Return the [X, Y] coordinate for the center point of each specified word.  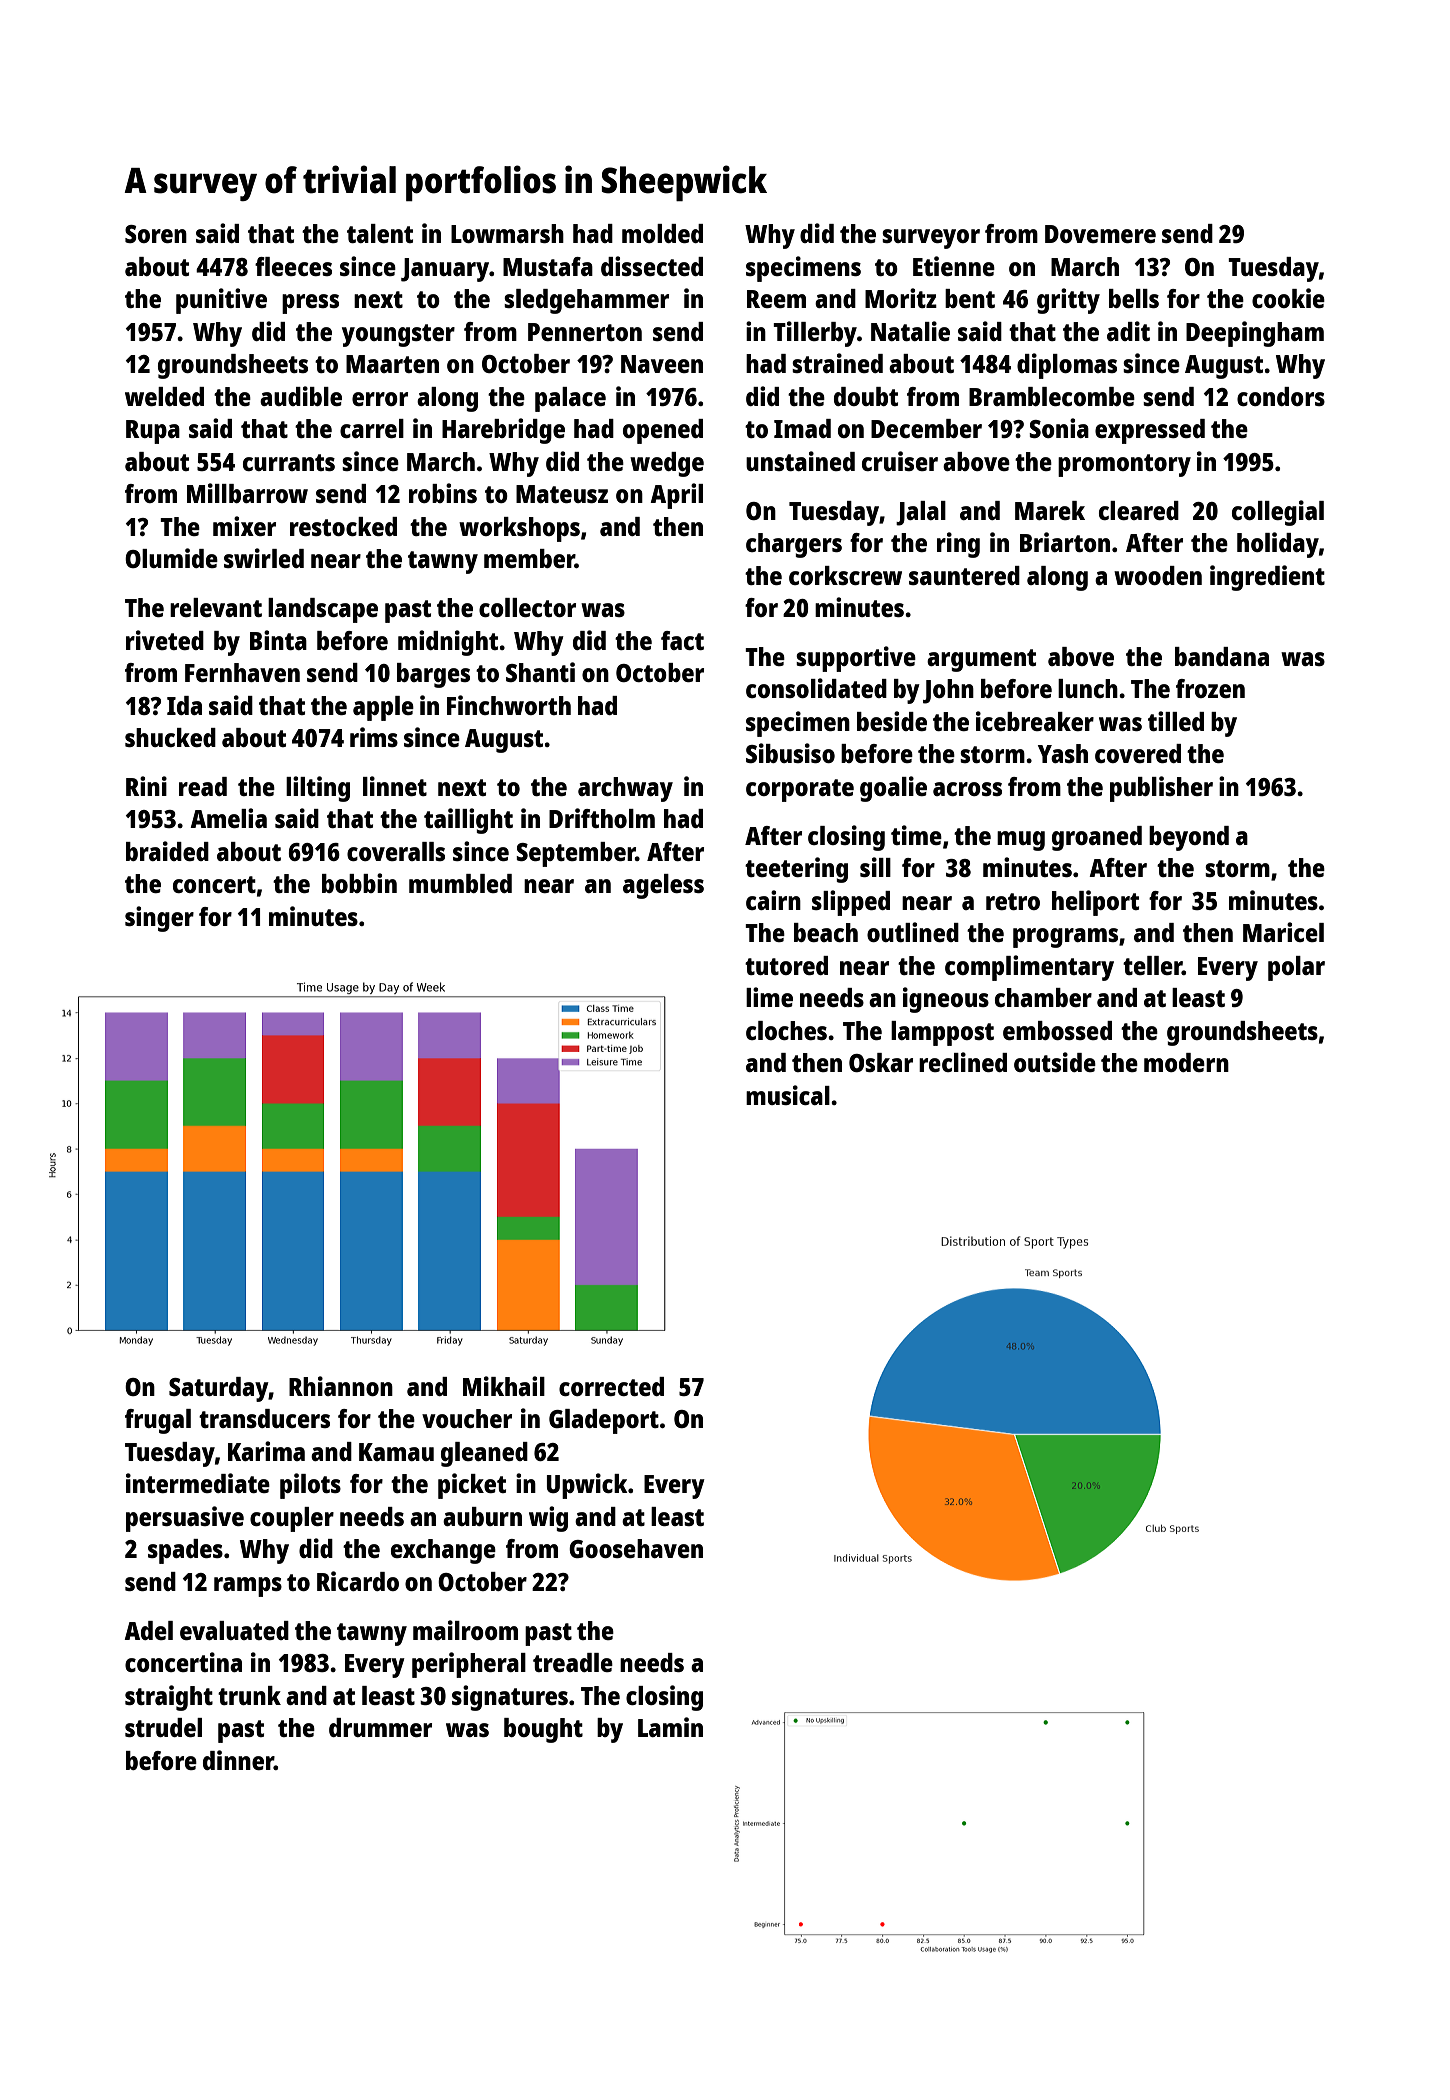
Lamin [670, 1727]
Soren [156, 234]
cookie [1288, 298]
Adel [148, 1630]
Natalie [910, 331]
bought [543, 1730]
